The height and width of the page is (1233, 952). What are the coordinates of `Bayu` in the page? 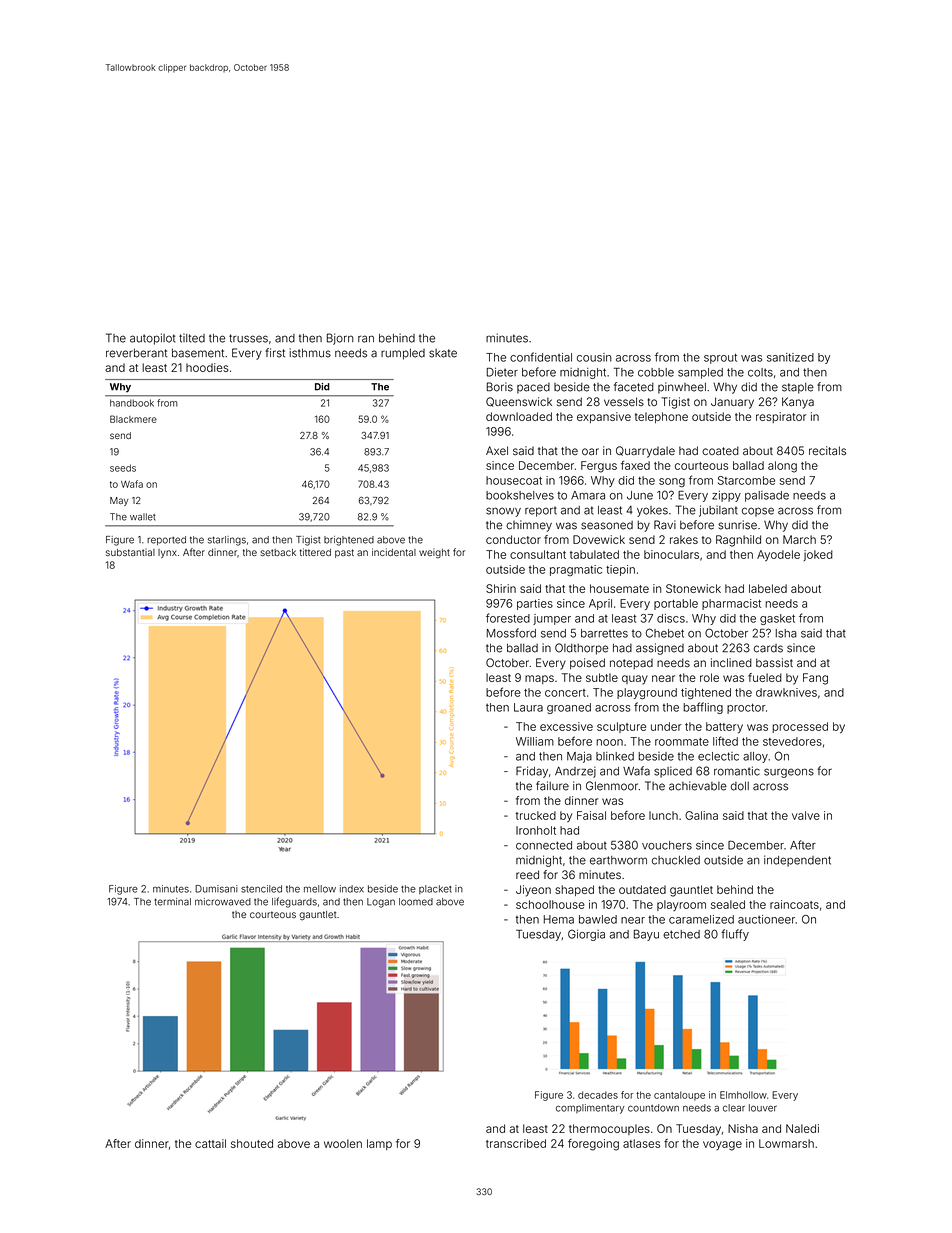 It's located at (646, 935).
